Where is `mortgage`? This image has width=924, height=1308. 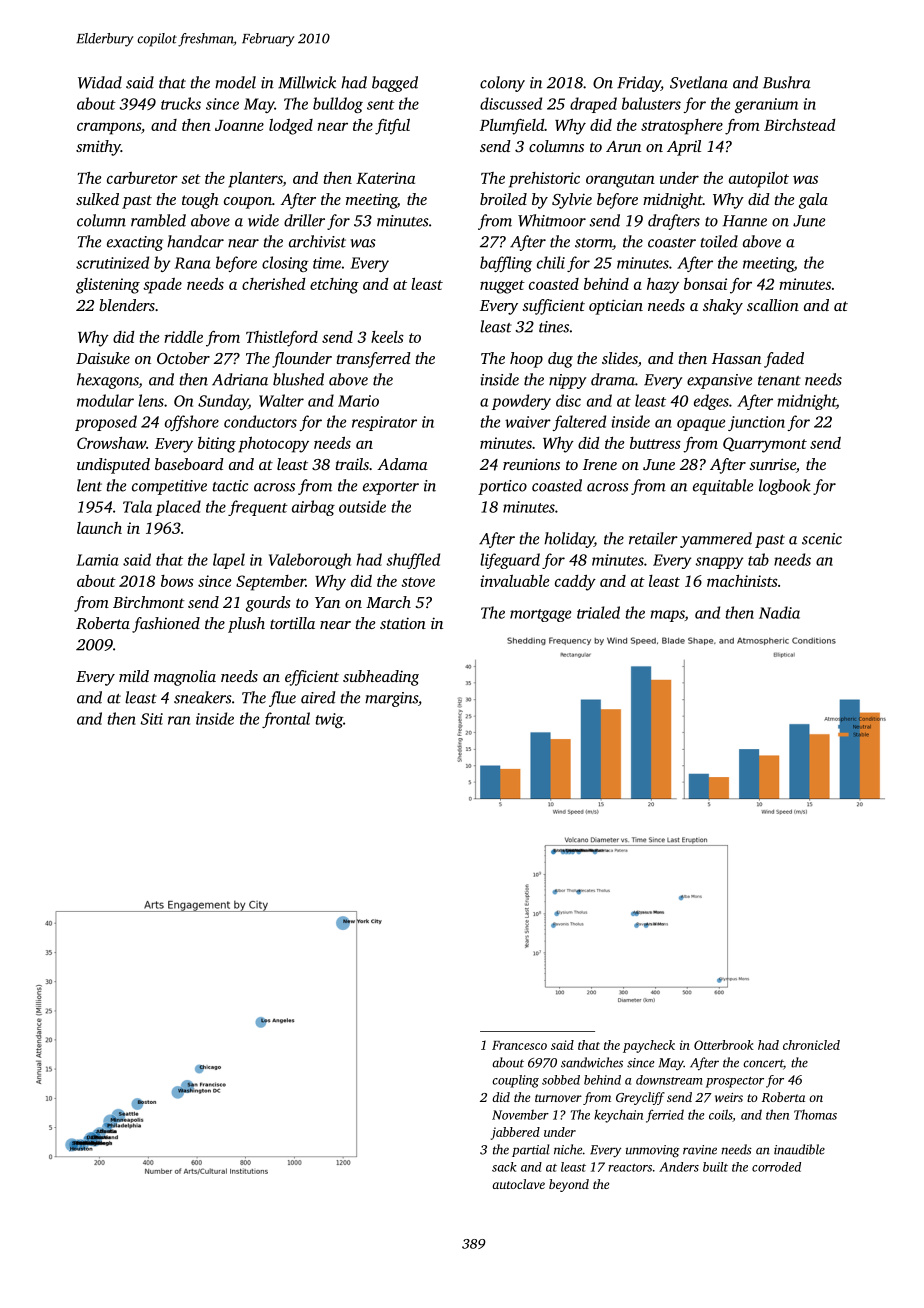
mortgage is located at coordinates (540, 615).
